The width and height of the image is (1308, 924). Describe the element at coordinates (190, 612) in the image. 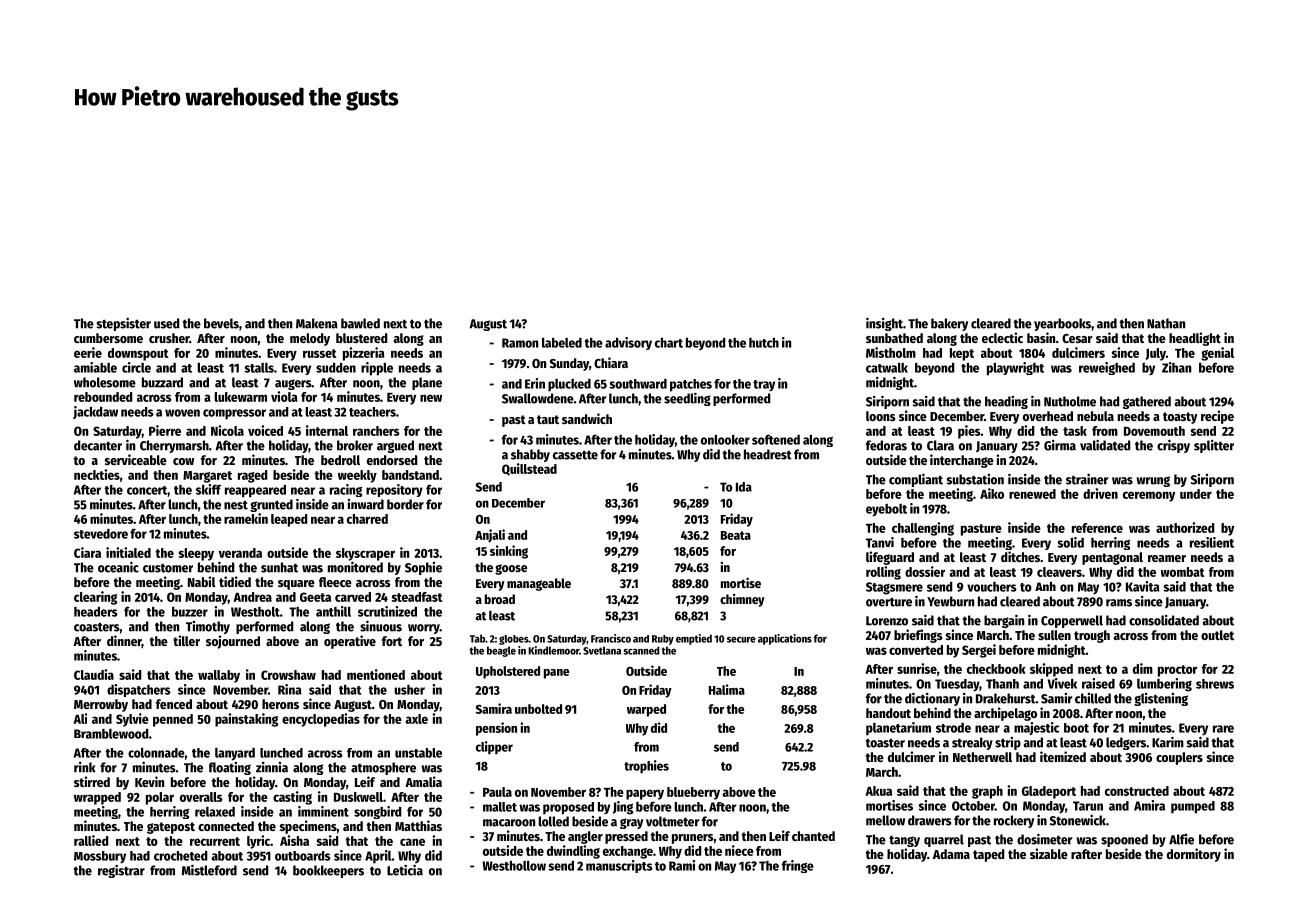

I see `buzzer` at that location.
